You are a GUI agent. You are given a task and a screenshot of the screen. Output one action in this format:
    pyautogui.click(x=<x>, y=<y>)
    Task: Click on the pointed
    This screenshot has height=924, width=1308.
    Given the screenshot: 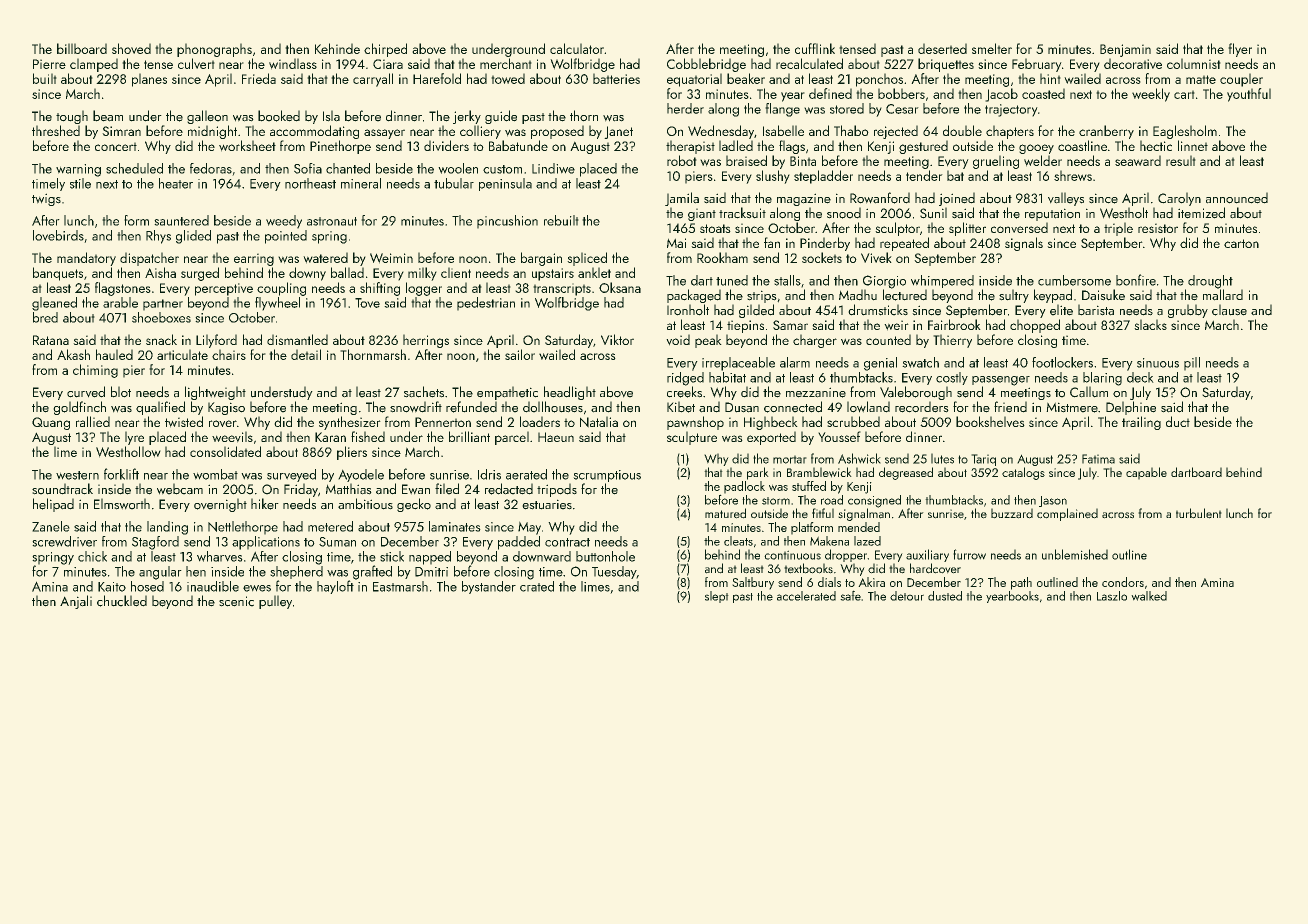 What is the action you would take?
    pyautogui.click(x=286, y=237)
